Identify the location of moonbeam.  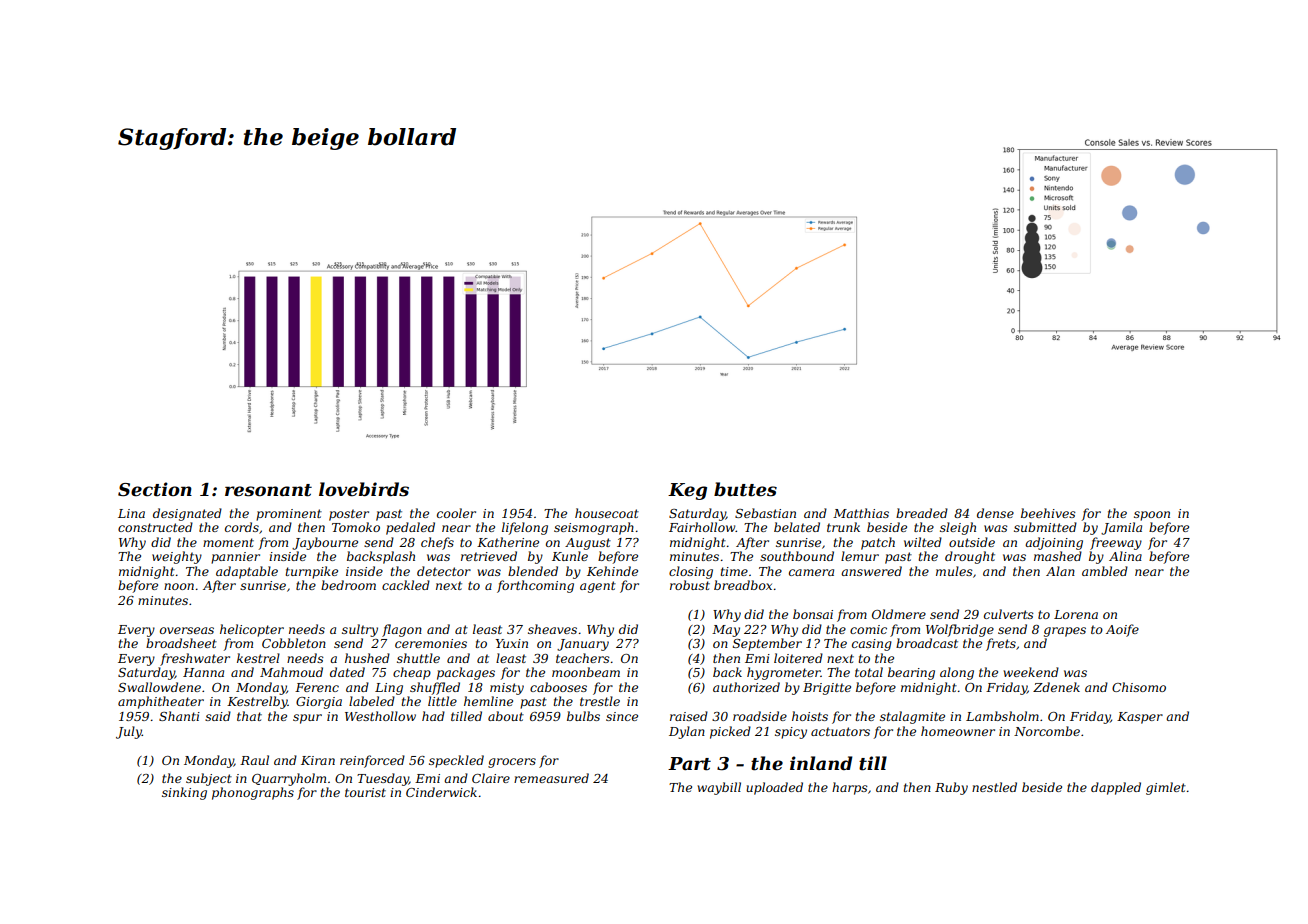
(586, 672).
